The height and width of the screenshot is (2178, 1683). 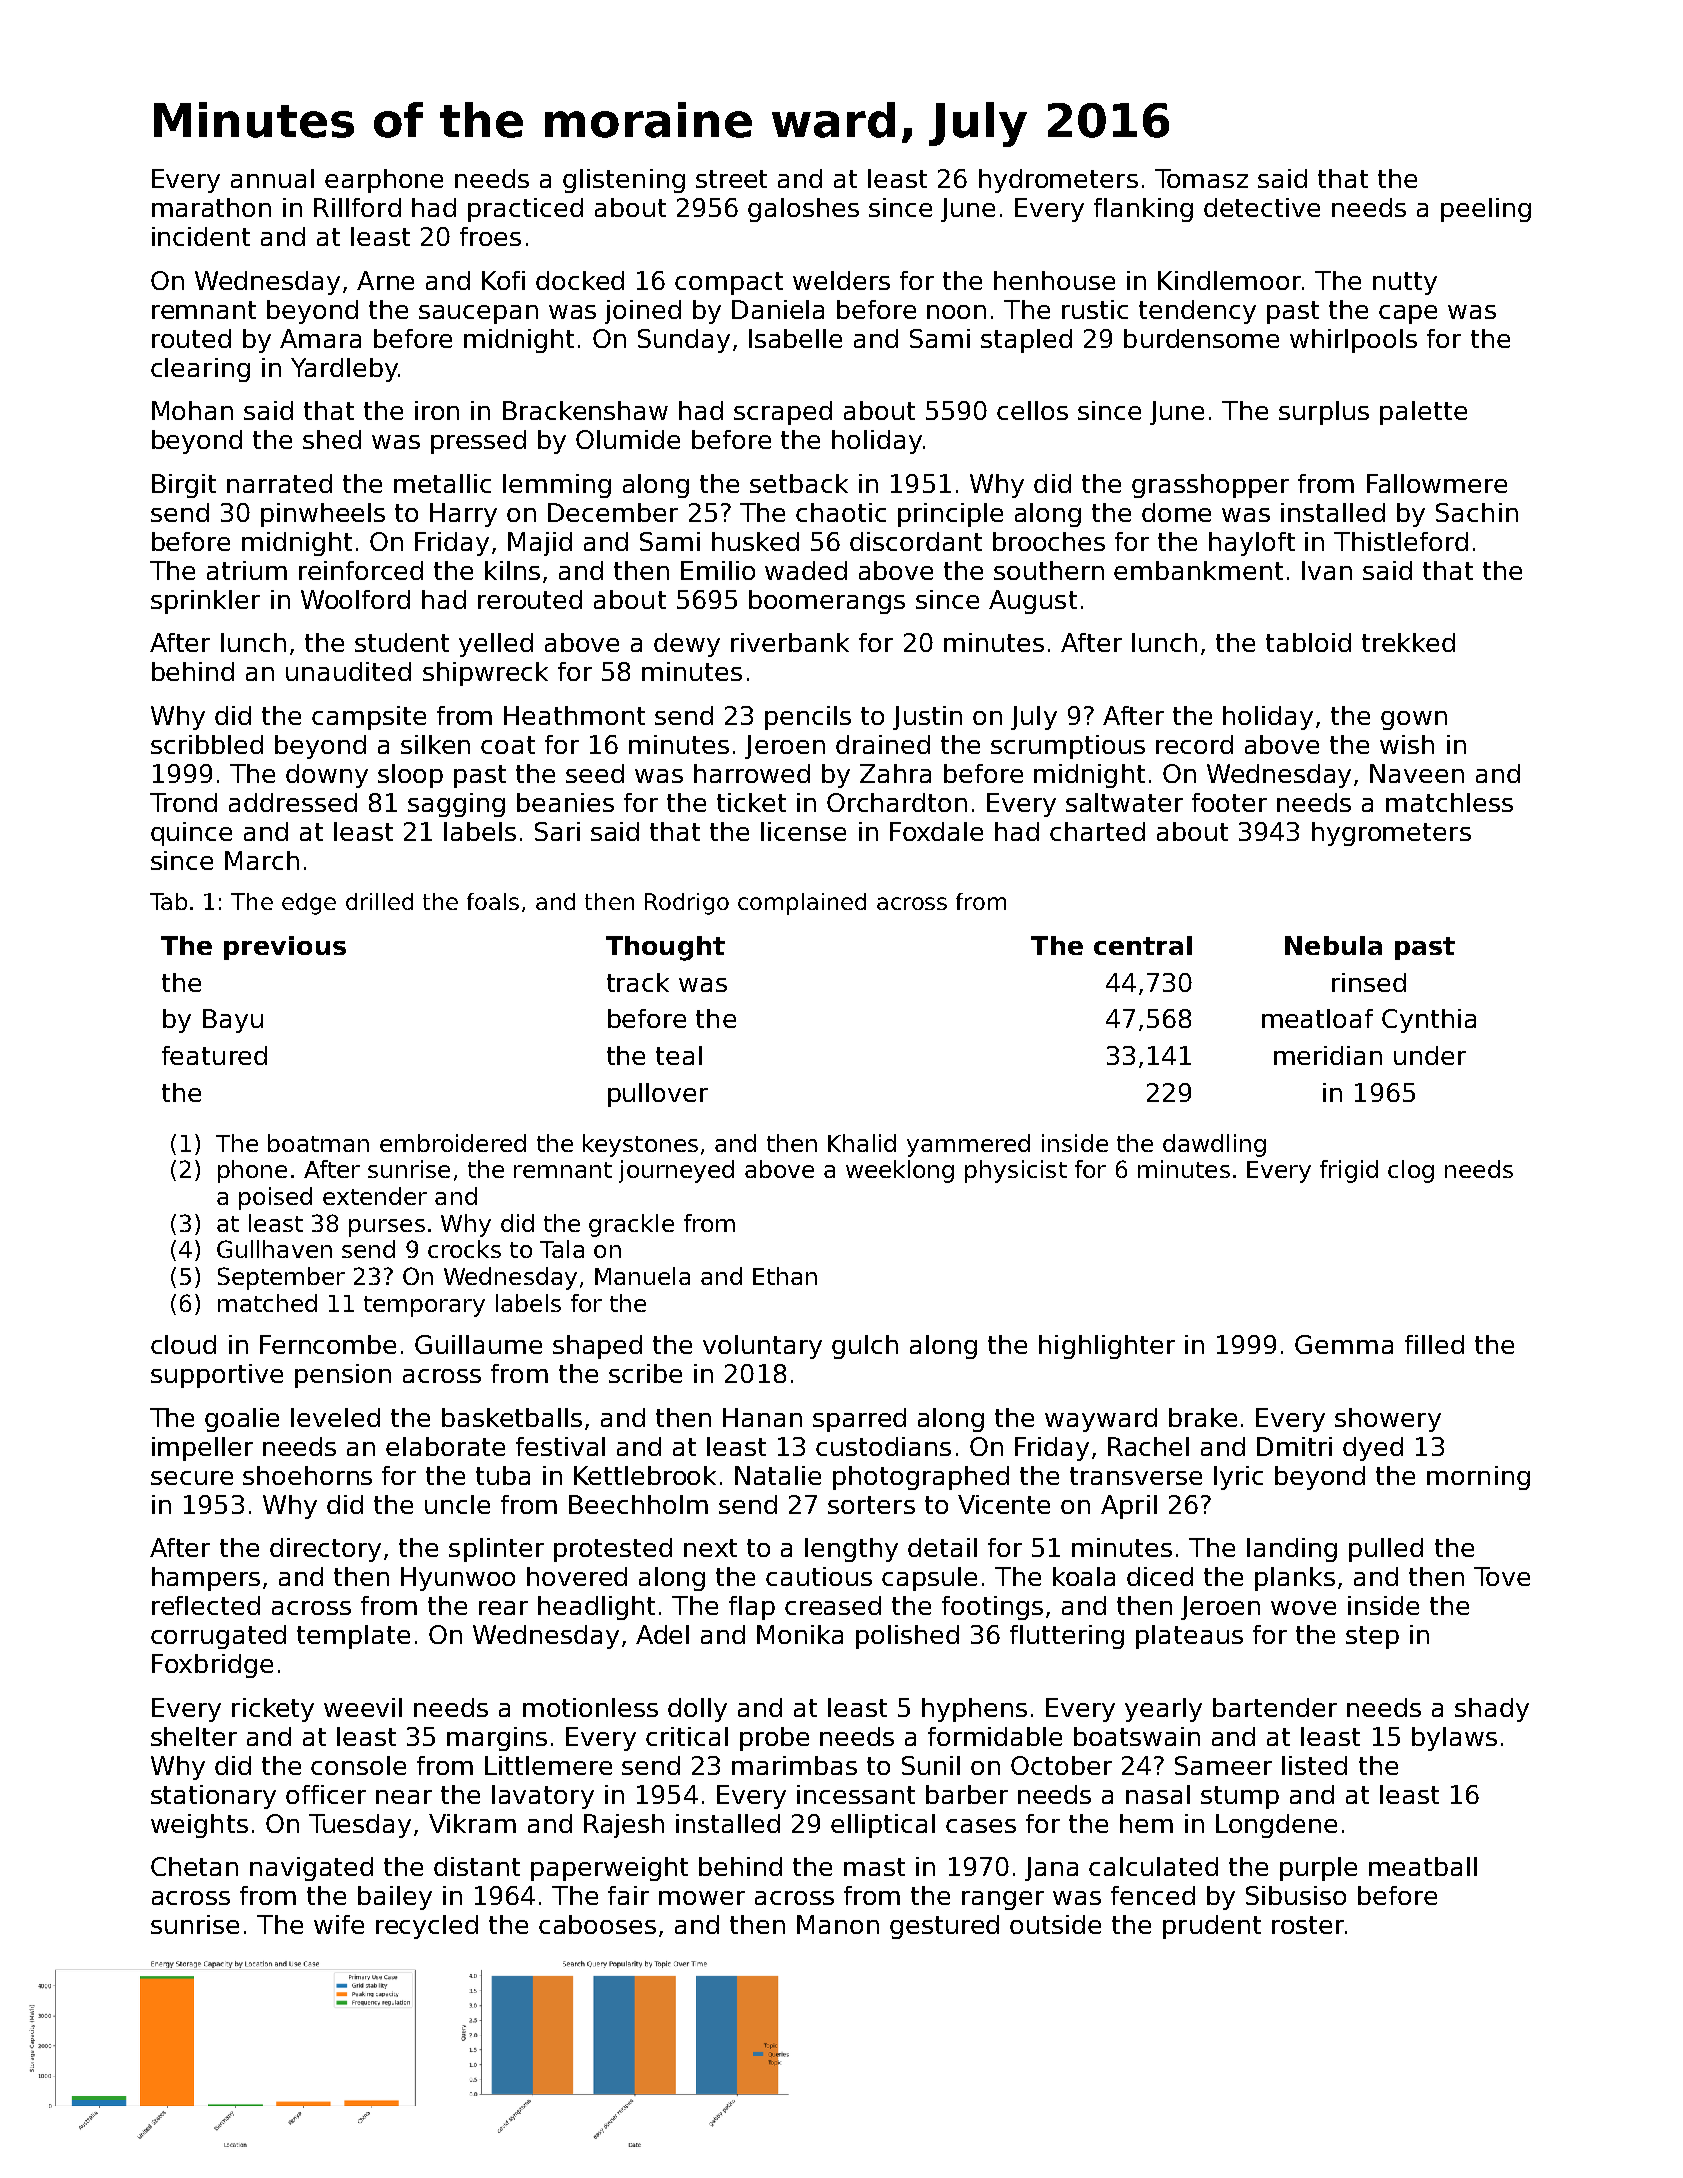 What do you see at coordinates (233, 1021) in the screenshot?
I see `Bayu` at bounding box center [233, 1021].
